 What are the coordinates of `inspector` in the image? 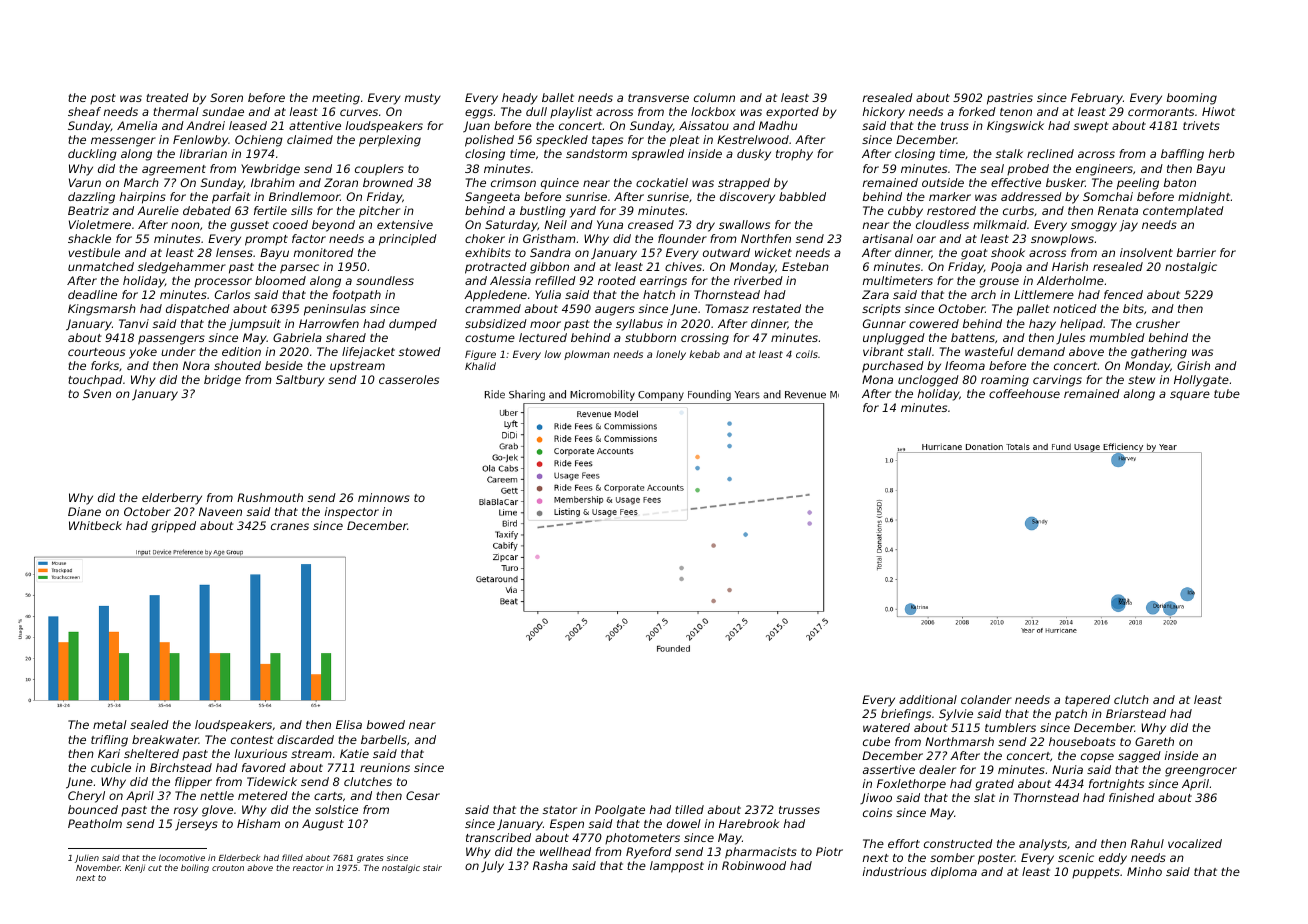 It's located at (352, 513).
